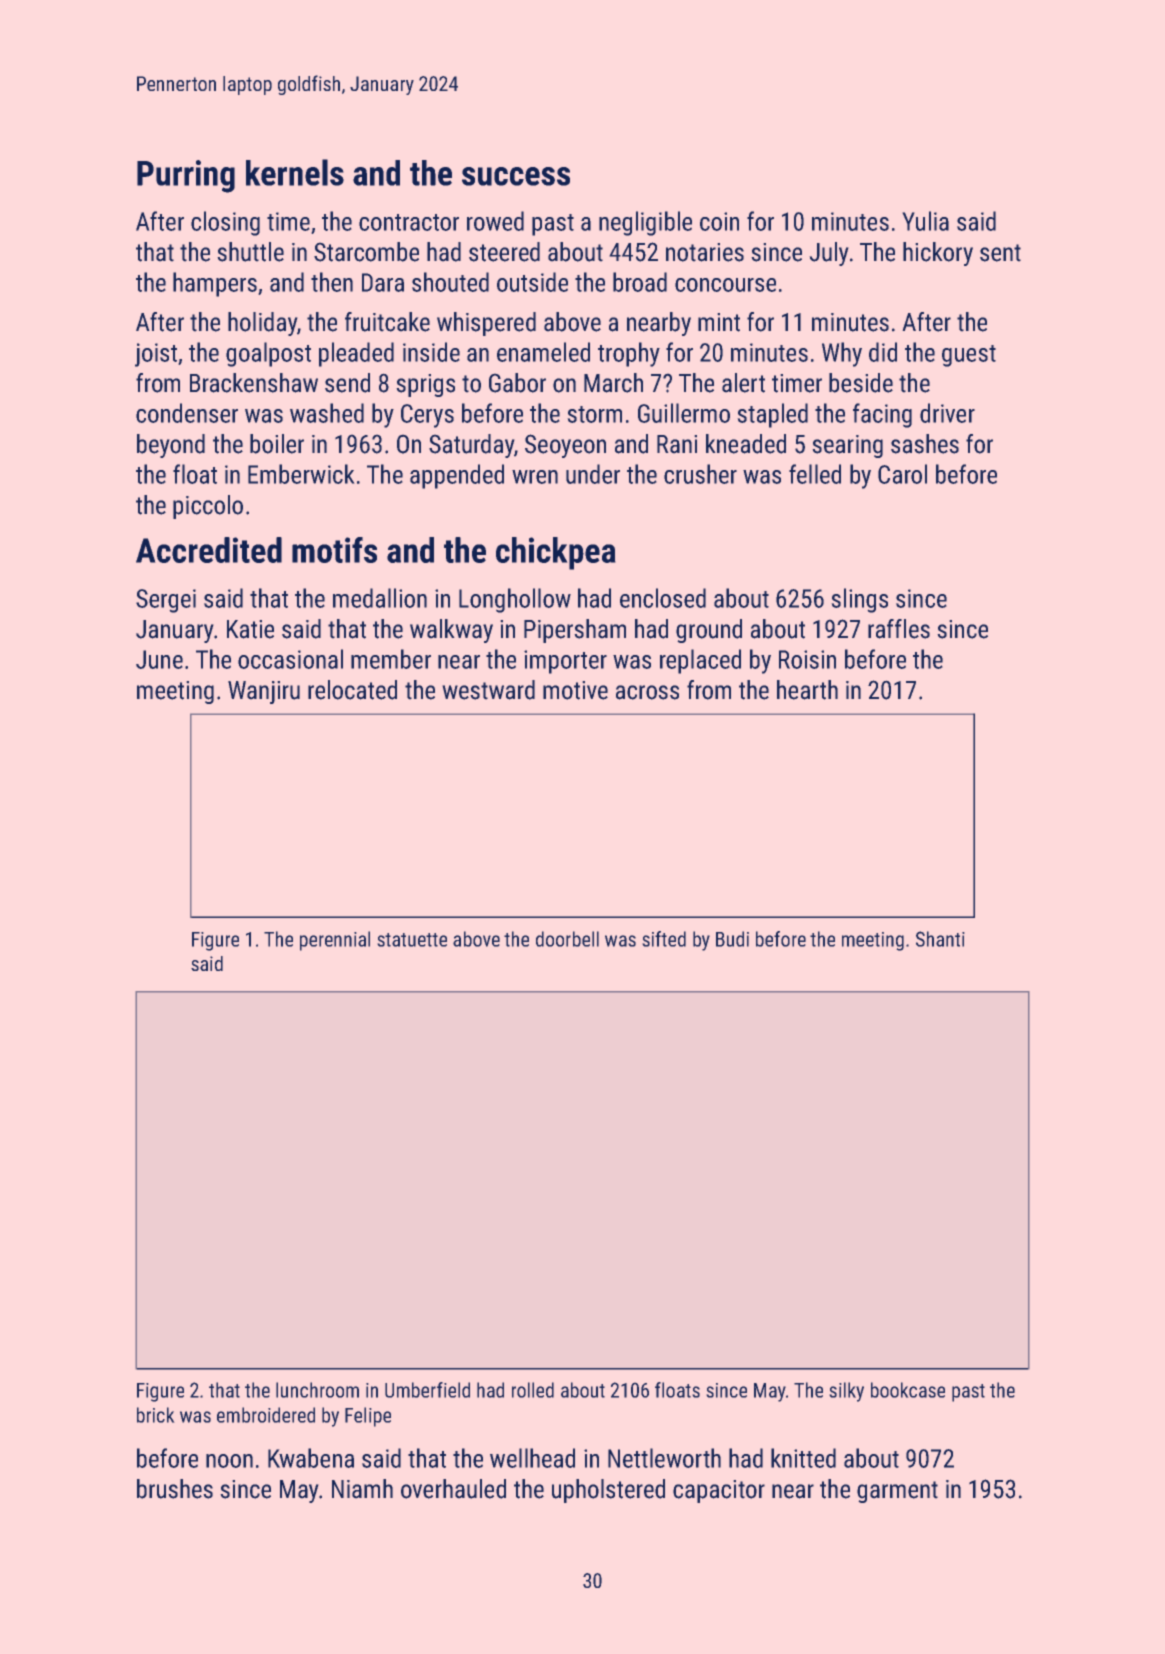  What do you see at coordinates (535, 477) in the page?
I see `wren` at bounding box center [535, 477].
